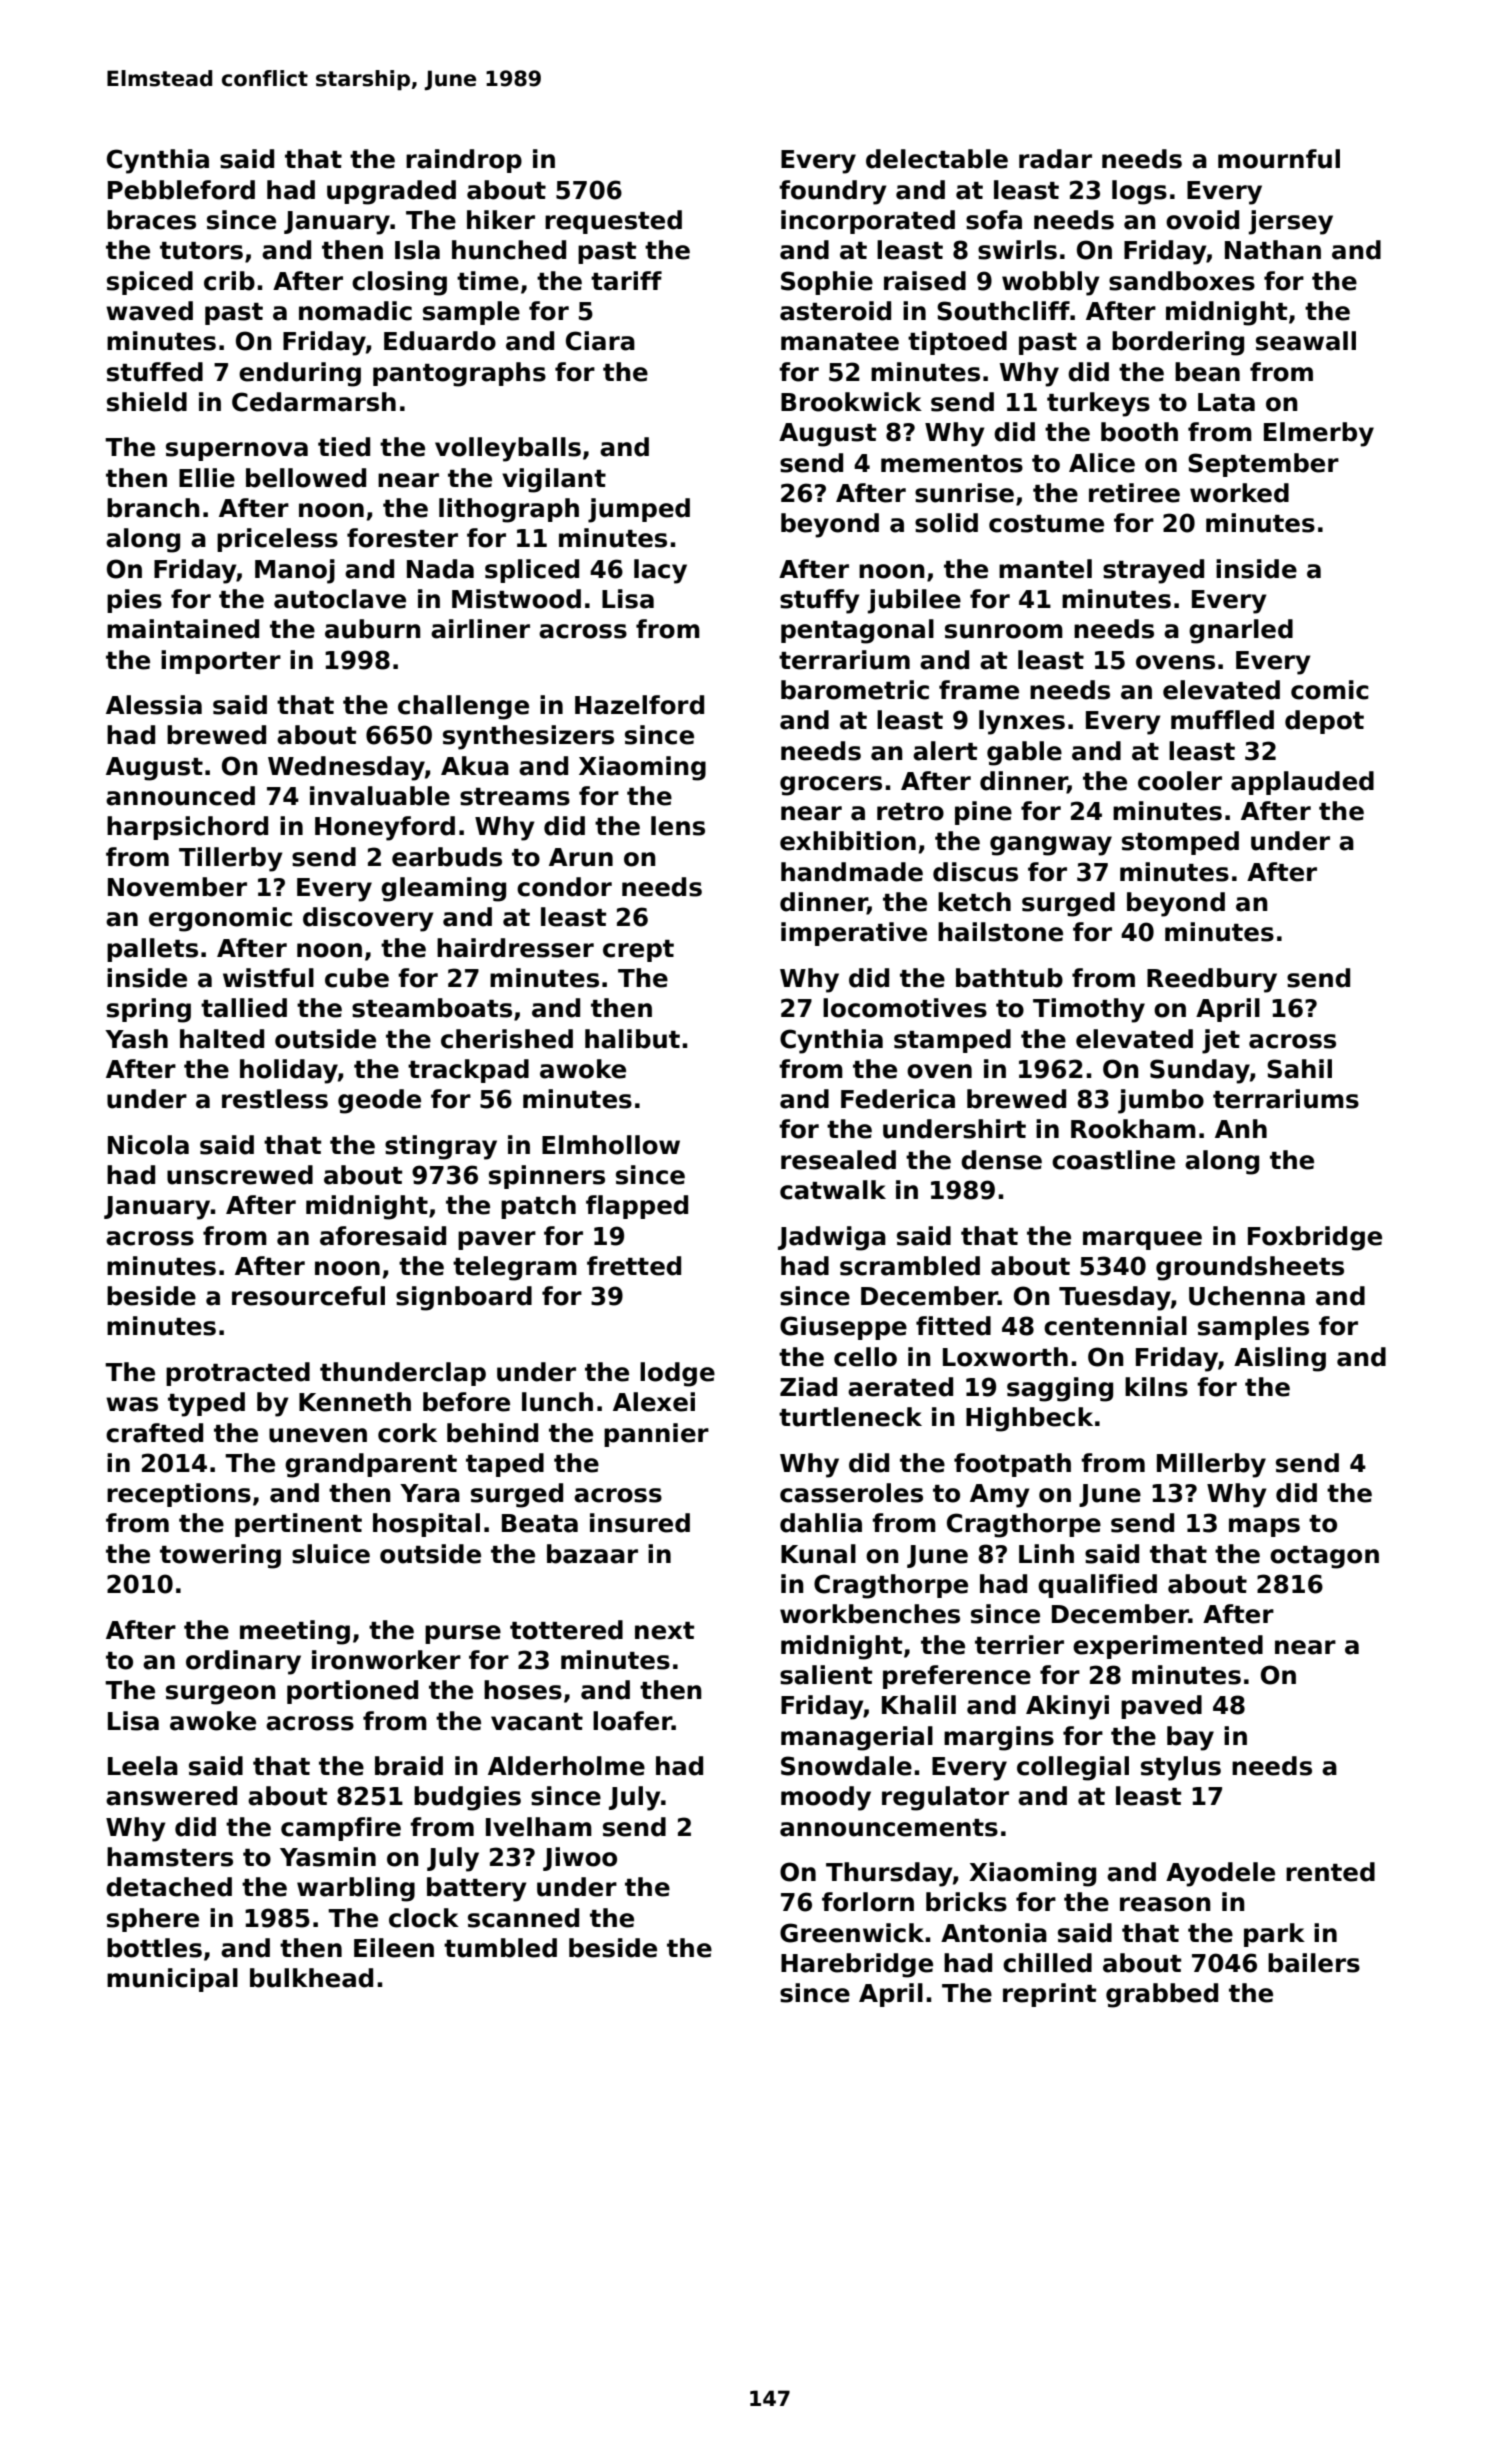  I want to click on Pebbleford, so click(181, 190).
